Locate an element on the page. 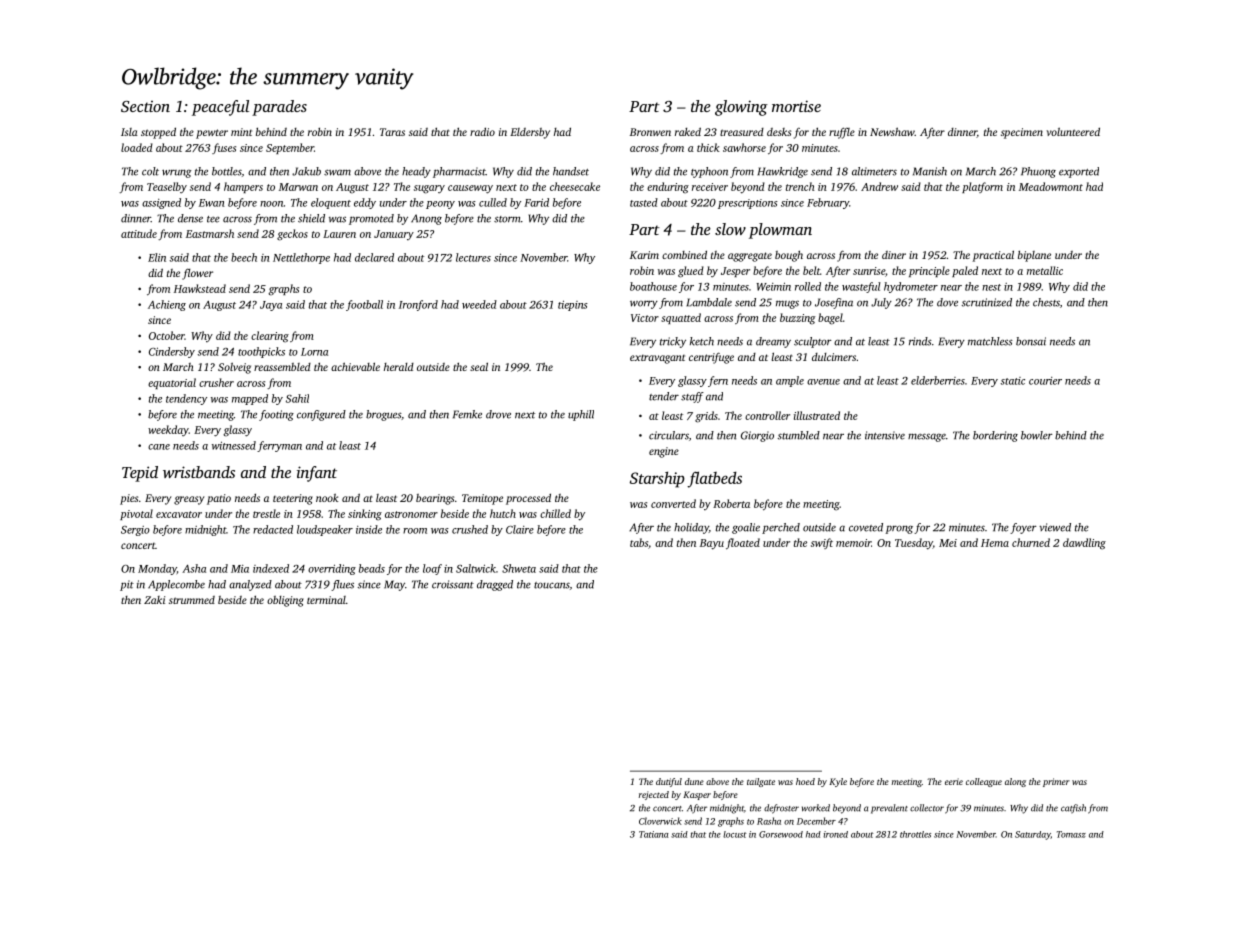 This image has width=1233, height=952. Lauren is located at coordinates (339, 234).
